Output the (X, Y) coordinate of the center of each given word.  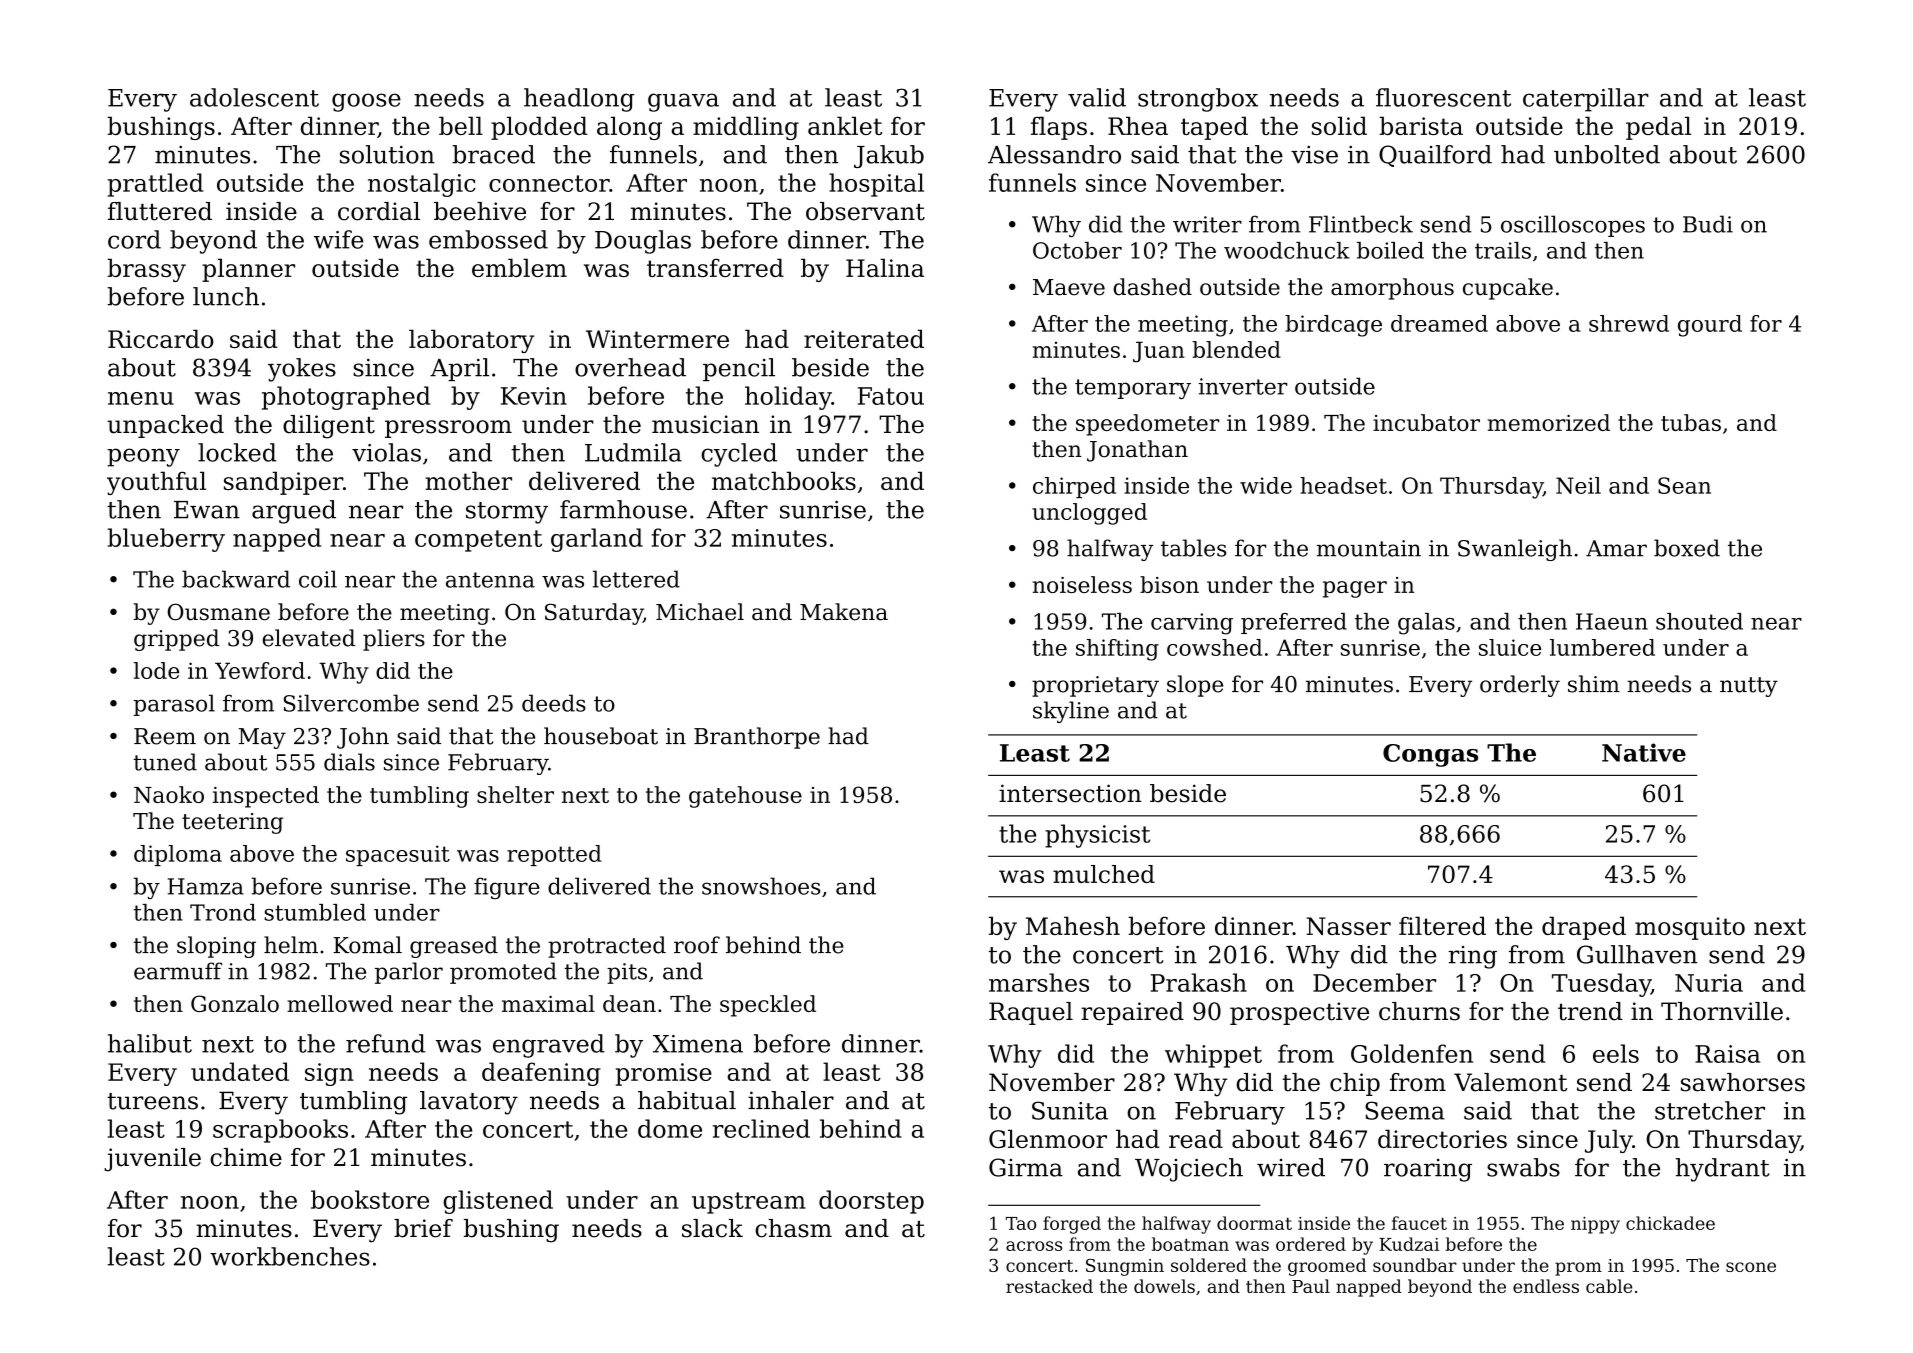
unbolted (1607, 154)
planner (248, 270)
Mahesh (1073, 925)
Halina (885, 267)
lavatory (469, 1103)
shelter (515, 794)
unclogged (1089, 514)
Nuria (1709, 983)
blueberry (166, 540)
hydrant (1722, 1170)
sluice (1510, 647)
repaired (1132, 1013)
